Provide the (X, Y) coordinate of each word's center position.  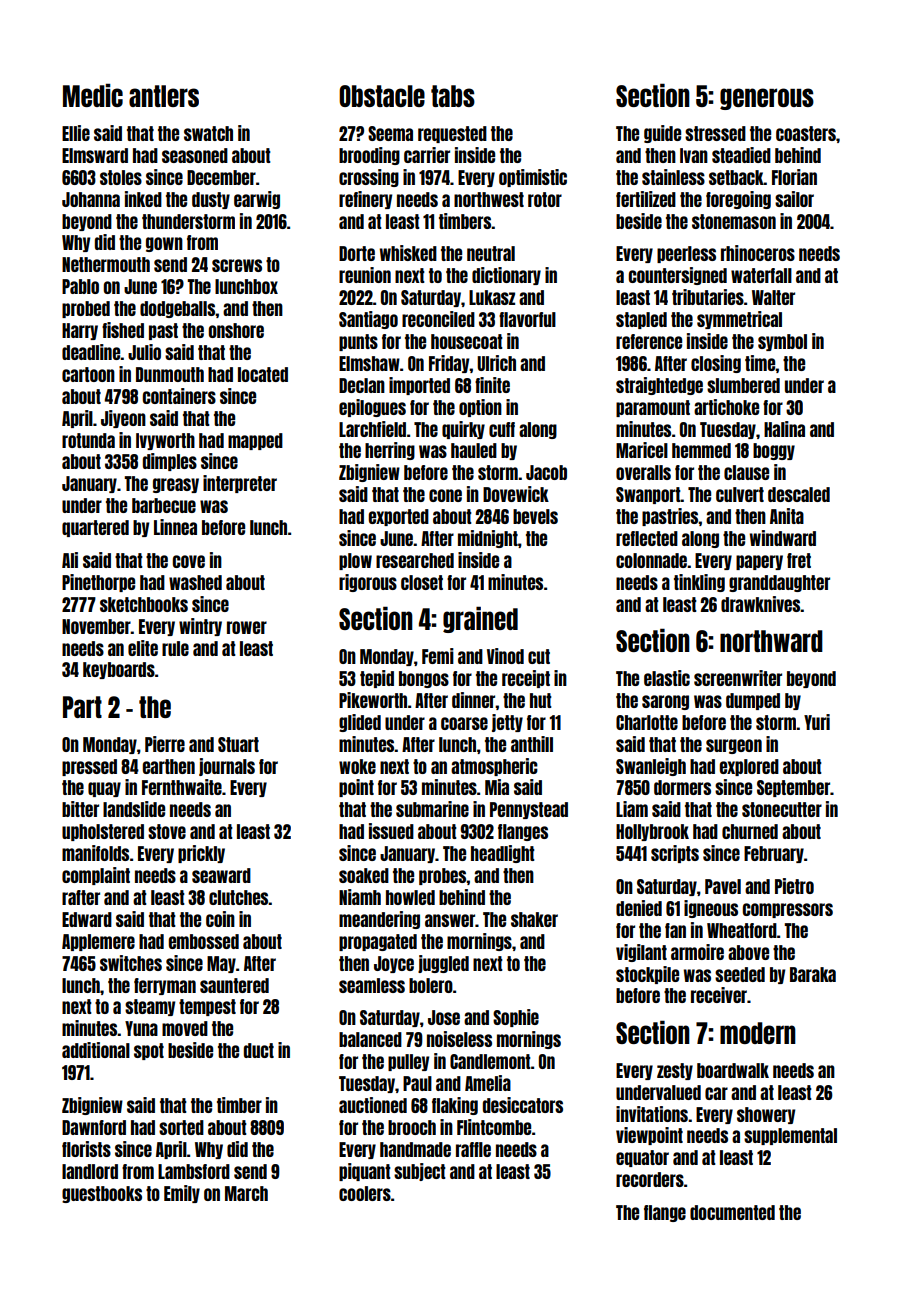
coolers (365, 1193)
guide (662, 134)
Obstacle (382, 96)
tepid (377, 679)
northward (771, 641)
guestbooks (102, 1194)
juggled (443, 964)
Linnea (175, 527)
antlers (164, 96)
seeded (740, 974)
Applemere (98, 942)
